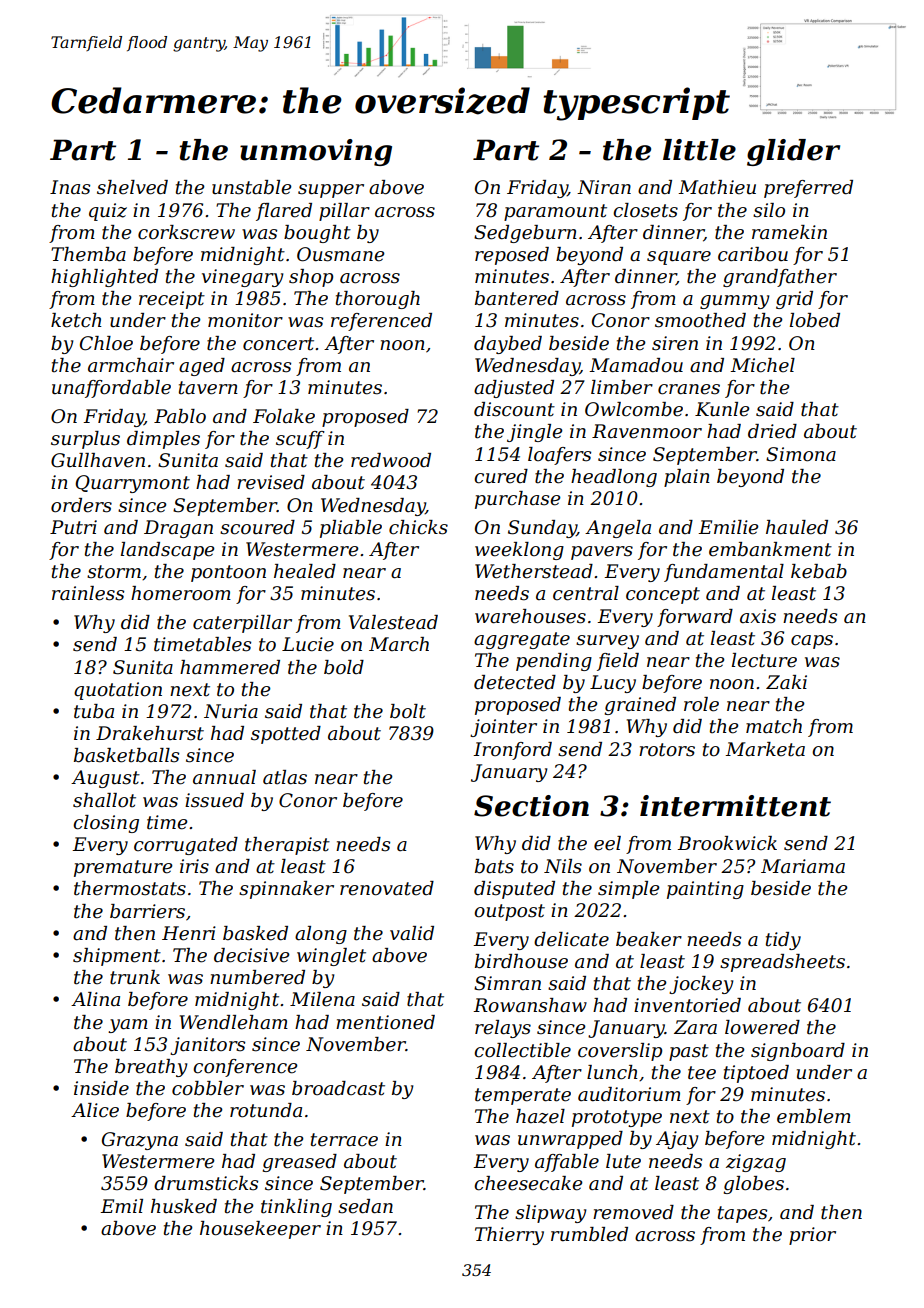 Image resolution: width=924 pixels, height=1308 pixels. I want to click on caps, so click(812, 642).
